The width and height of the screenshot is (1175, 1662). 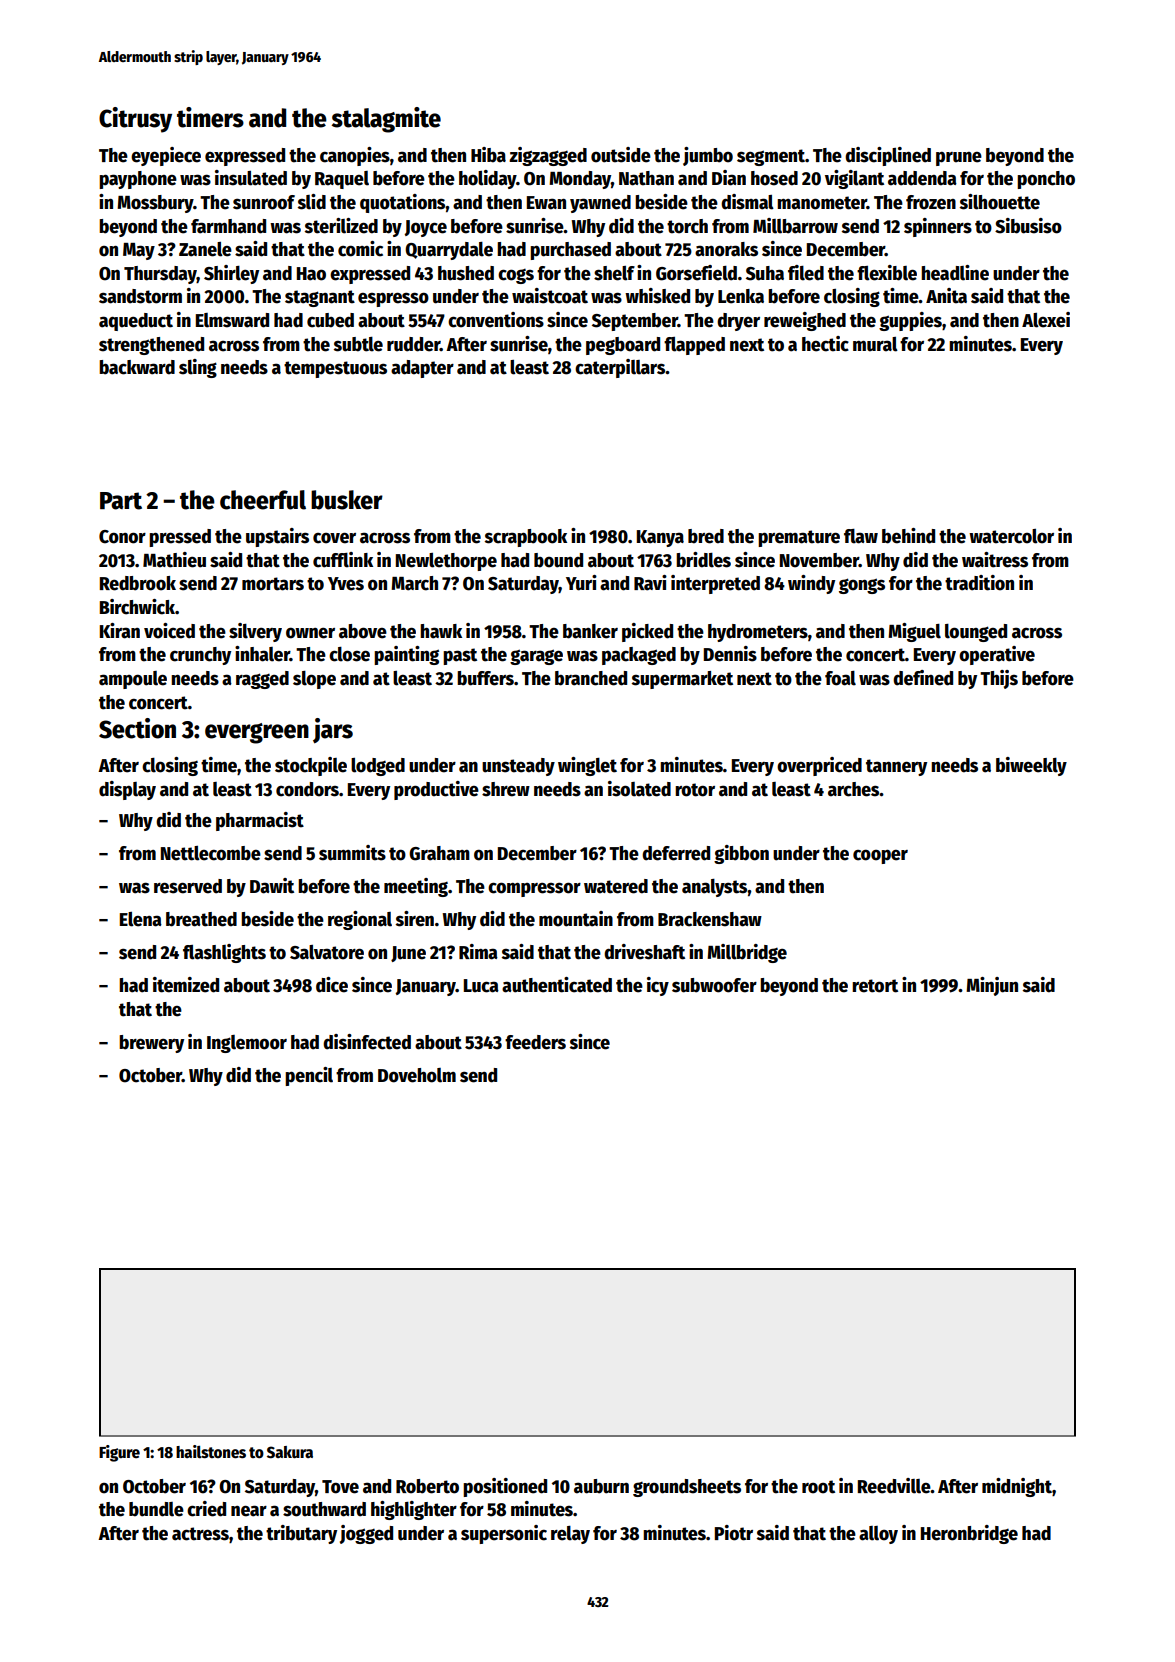 What do you see at coordinates (548, 156) in the screenshot?
I see `zigzagged` at bounding box center [548, 156].
